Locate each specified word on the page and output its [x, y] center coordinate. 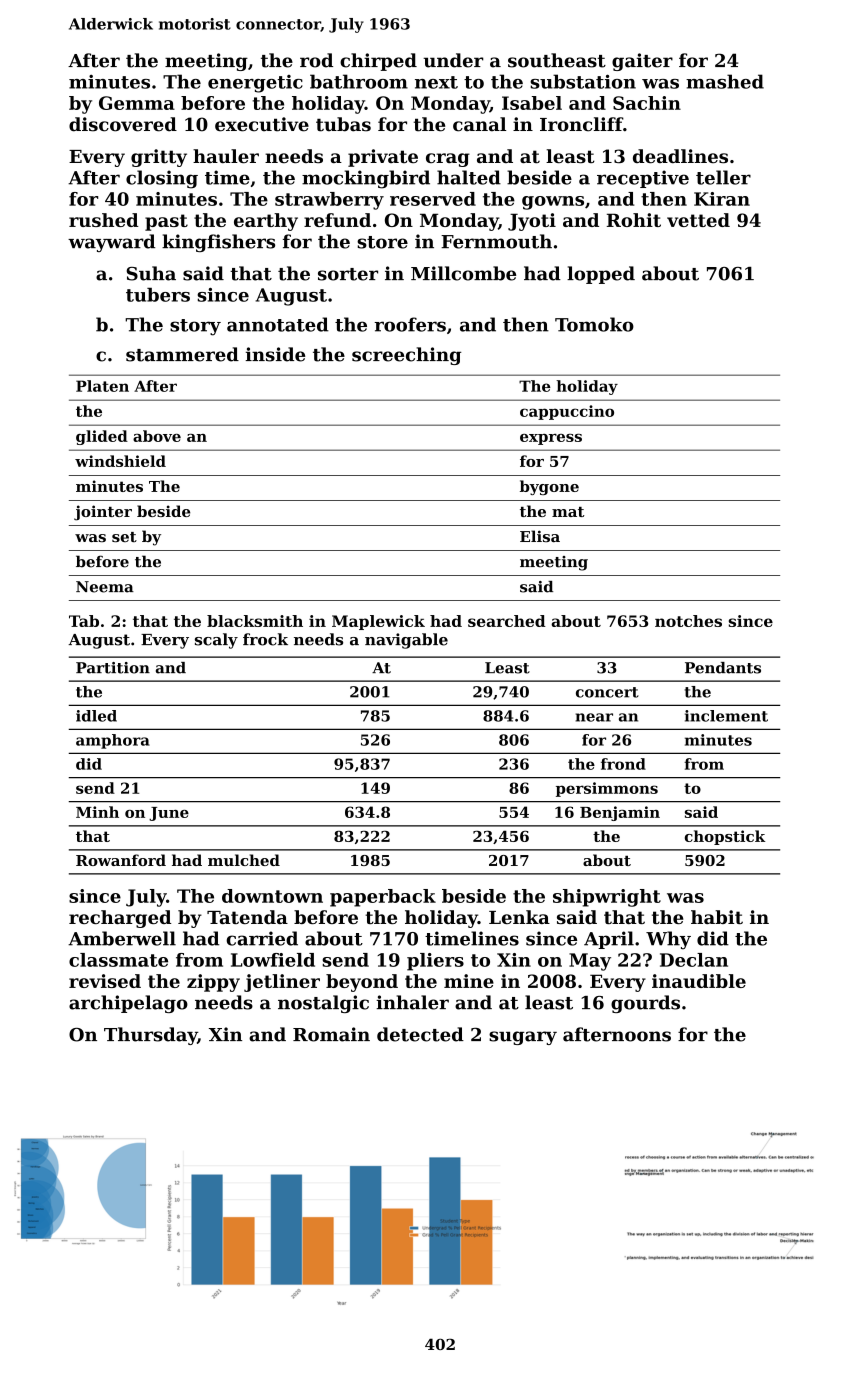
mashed [725, 81]
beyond [362, 983]
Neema [105, 587]
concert [607, 692]
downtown [272, 896]
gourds [645, 1004]
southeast [557, 60]
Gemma [137, 103]
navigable [406, 641]
